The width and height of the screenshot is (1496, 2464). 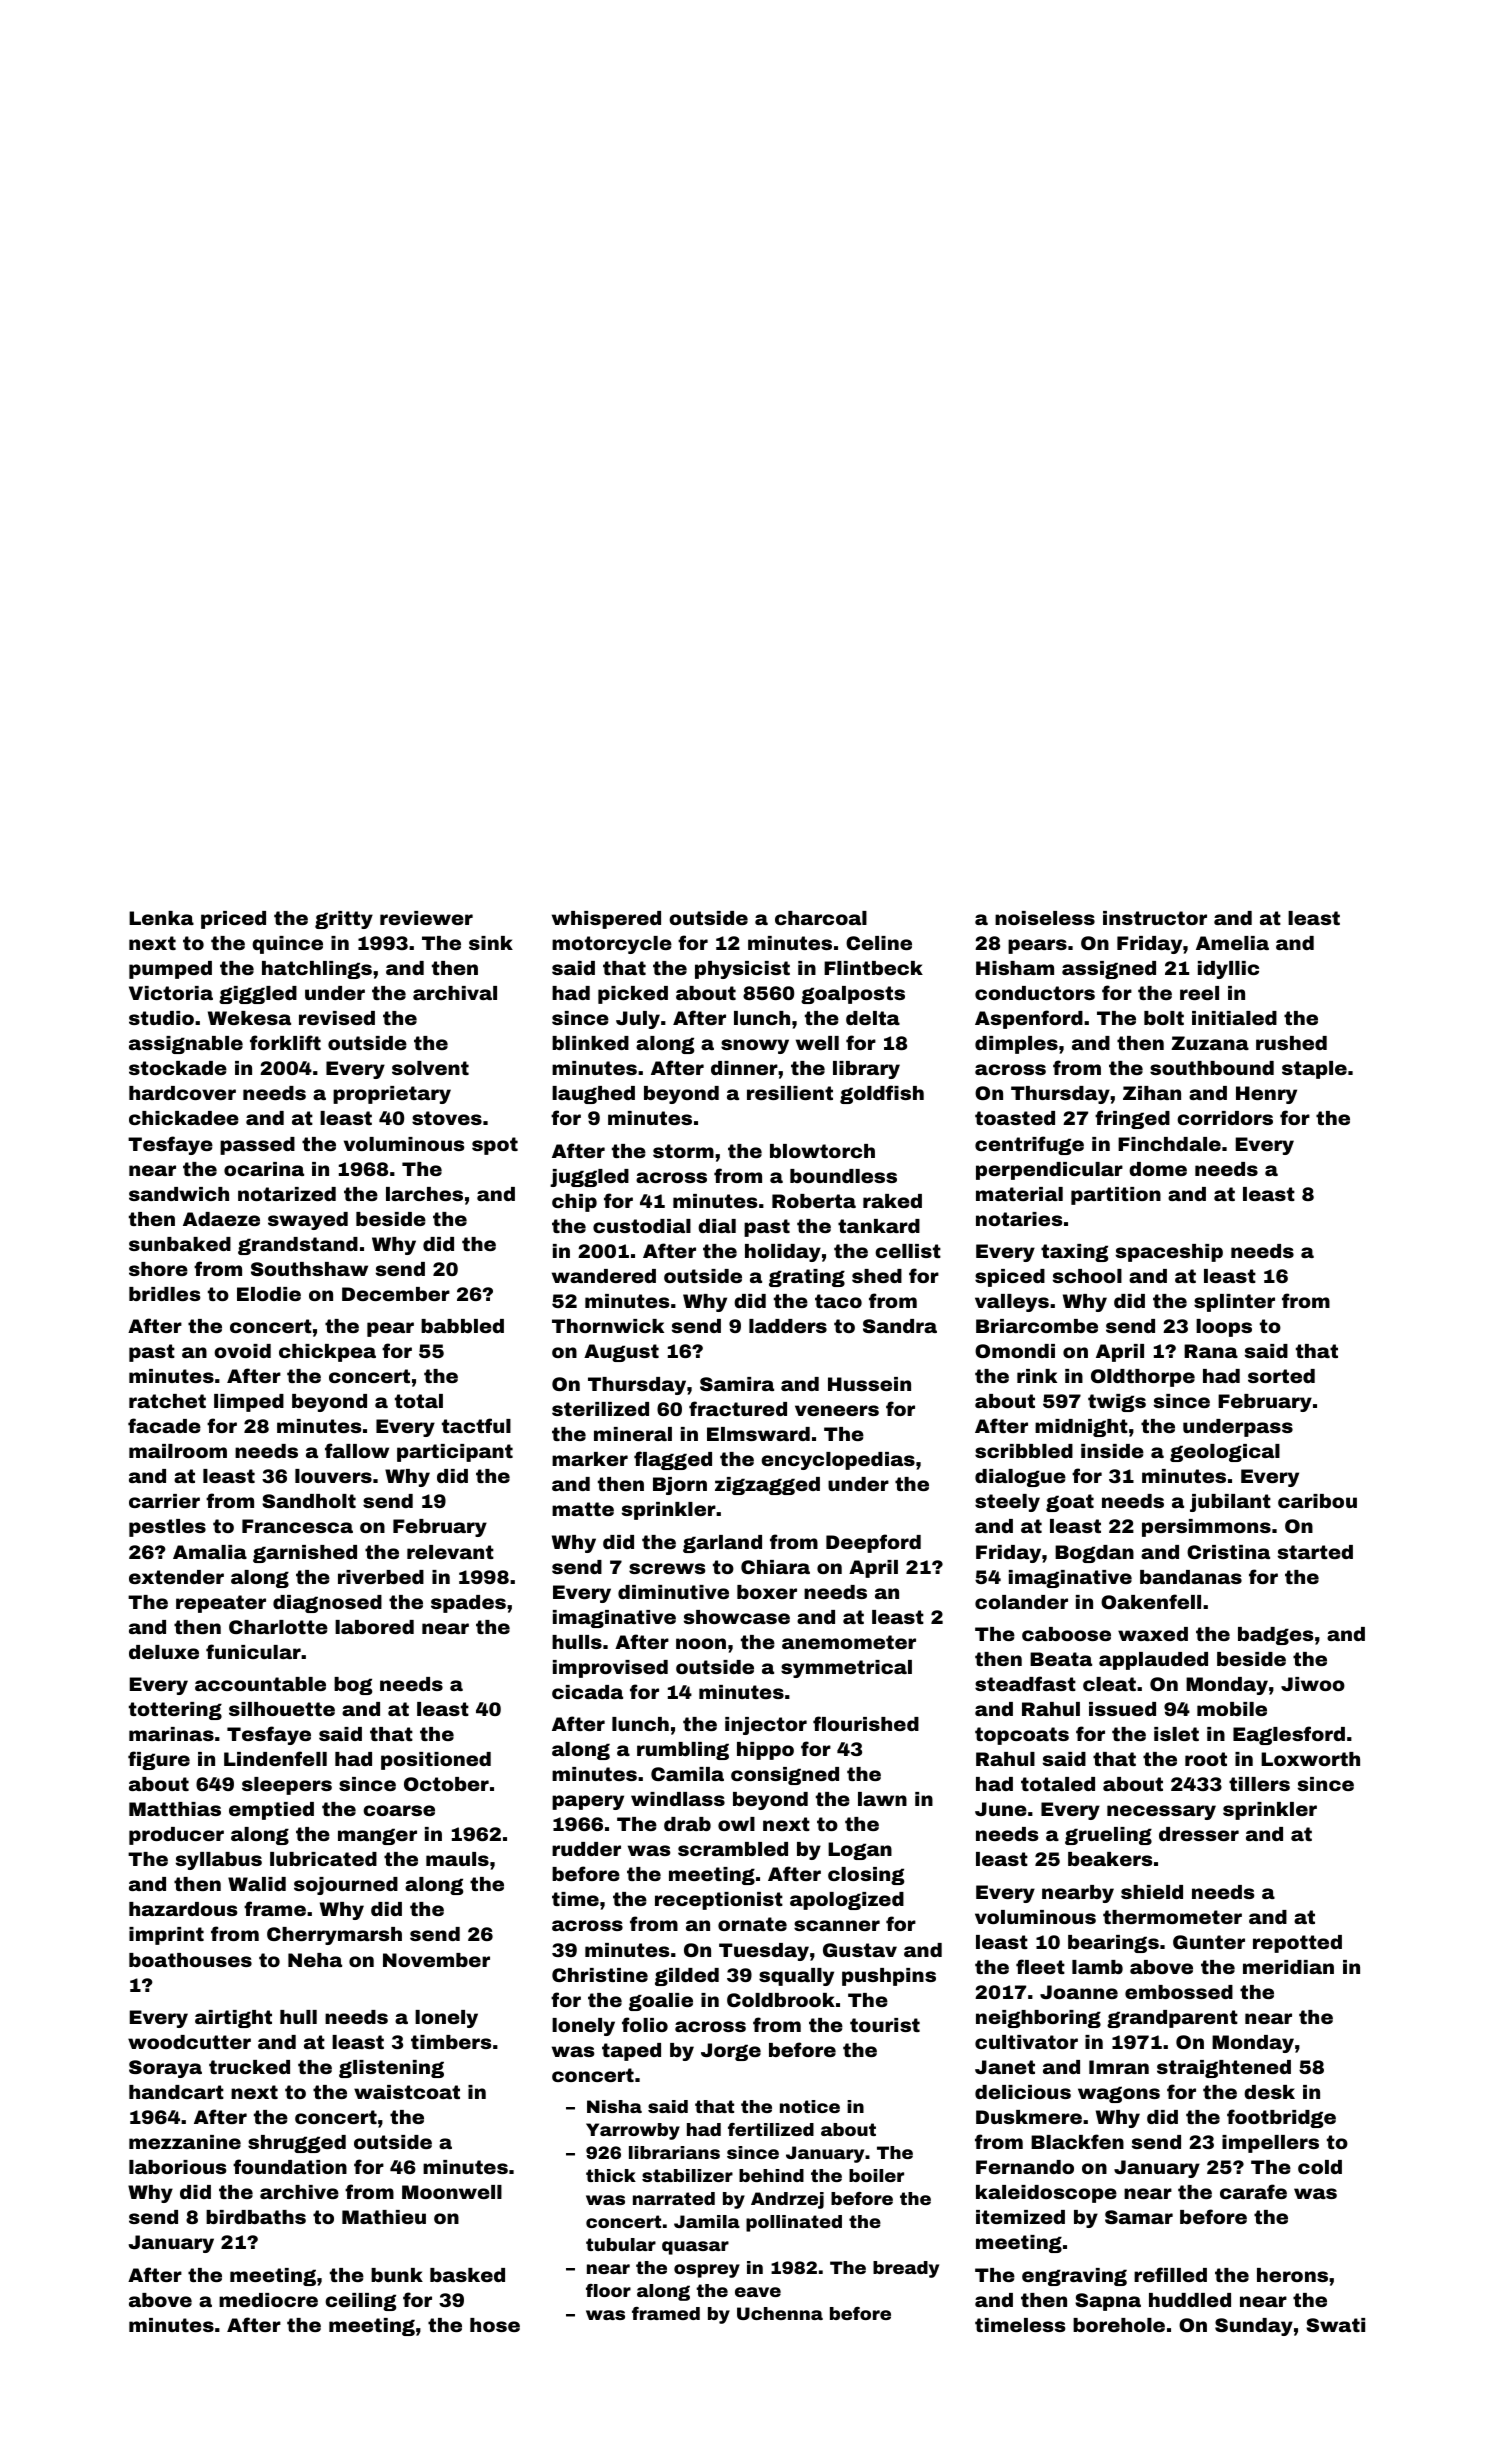 I want to click on proprietary, so click(x=392, y=1095).
